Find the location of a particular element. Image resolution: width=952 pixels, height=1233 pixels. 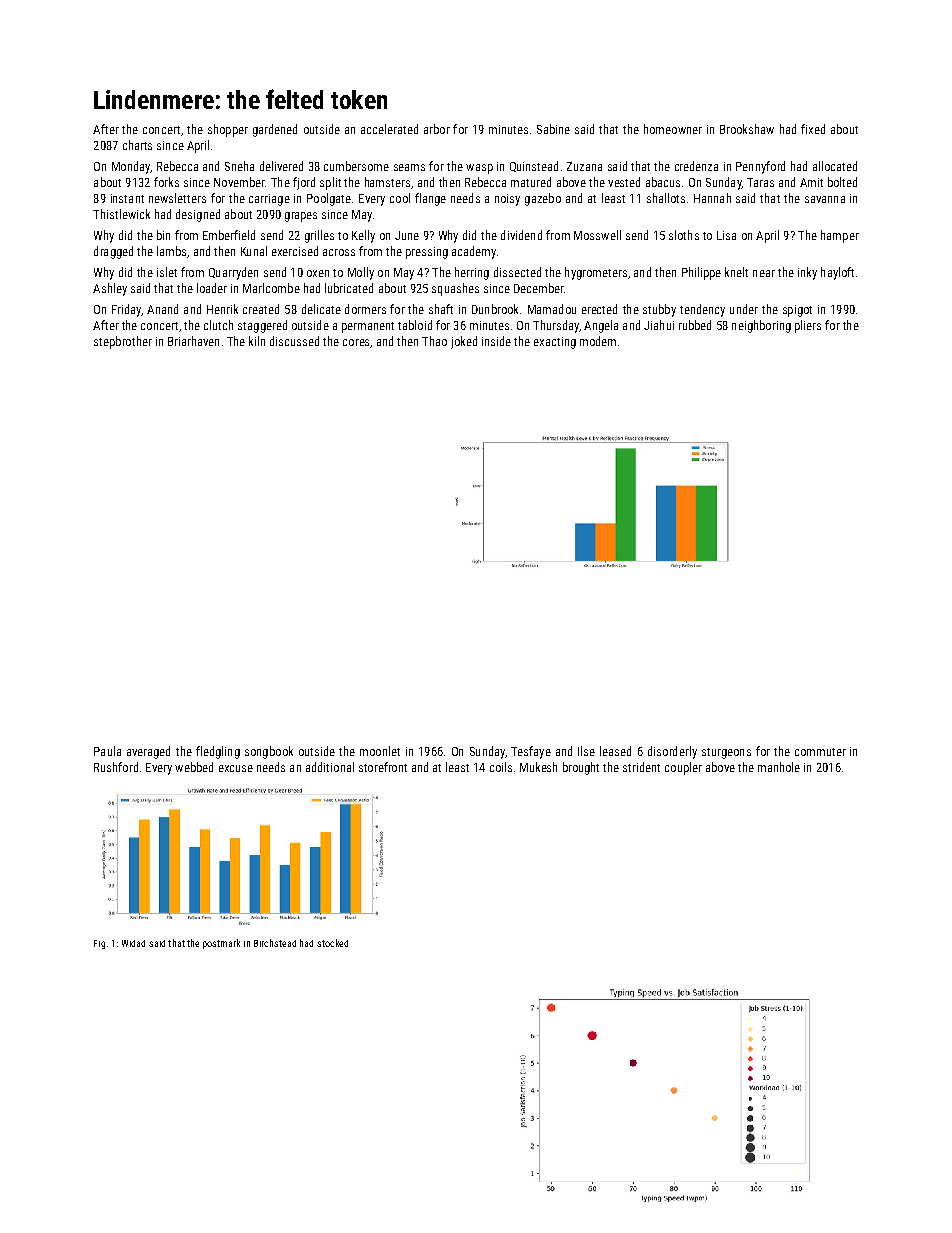

stepbrother is located at coordinates (123, 342).
